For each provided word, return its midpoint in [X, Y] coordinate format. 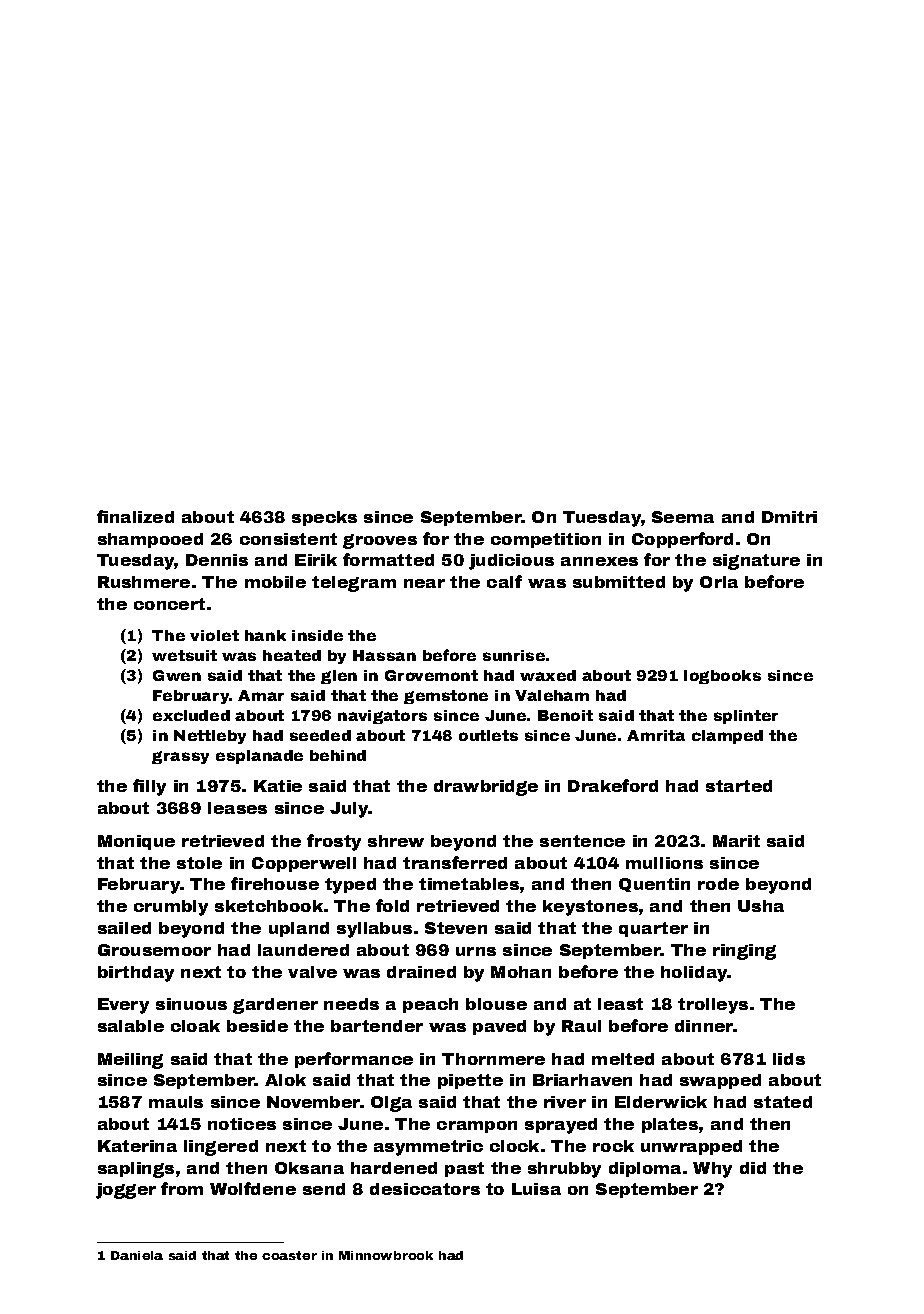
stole [199, 863]
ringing [744, 952]
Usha [761, 906]
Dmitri [789, 517]
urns [476, 951]
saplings [136, 1170]
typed [350, 886]
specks [324, 518]
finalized [135, 516]
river [565, 1102]
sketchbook [269, 906]
